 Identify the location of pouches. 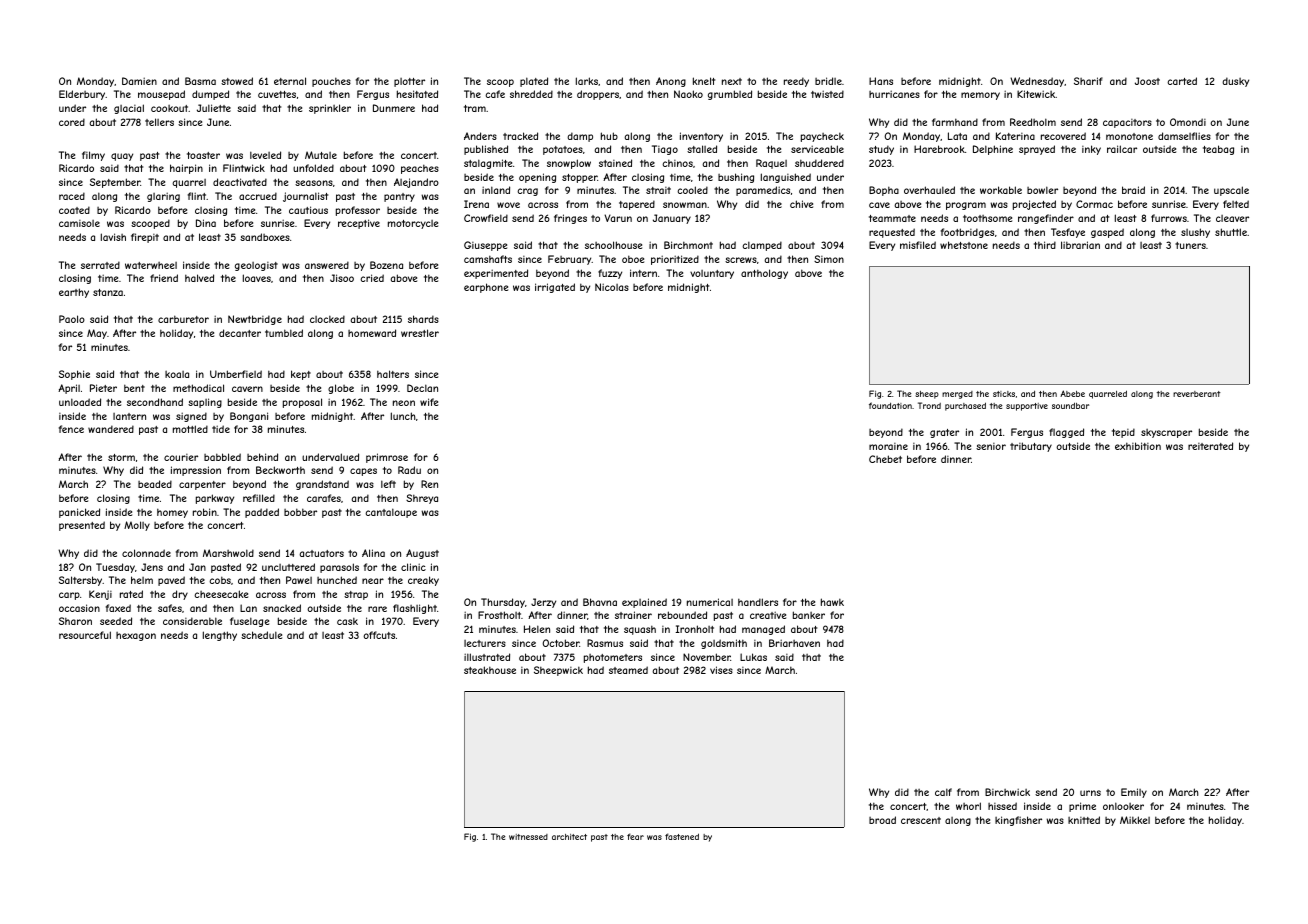
(331, 82).
